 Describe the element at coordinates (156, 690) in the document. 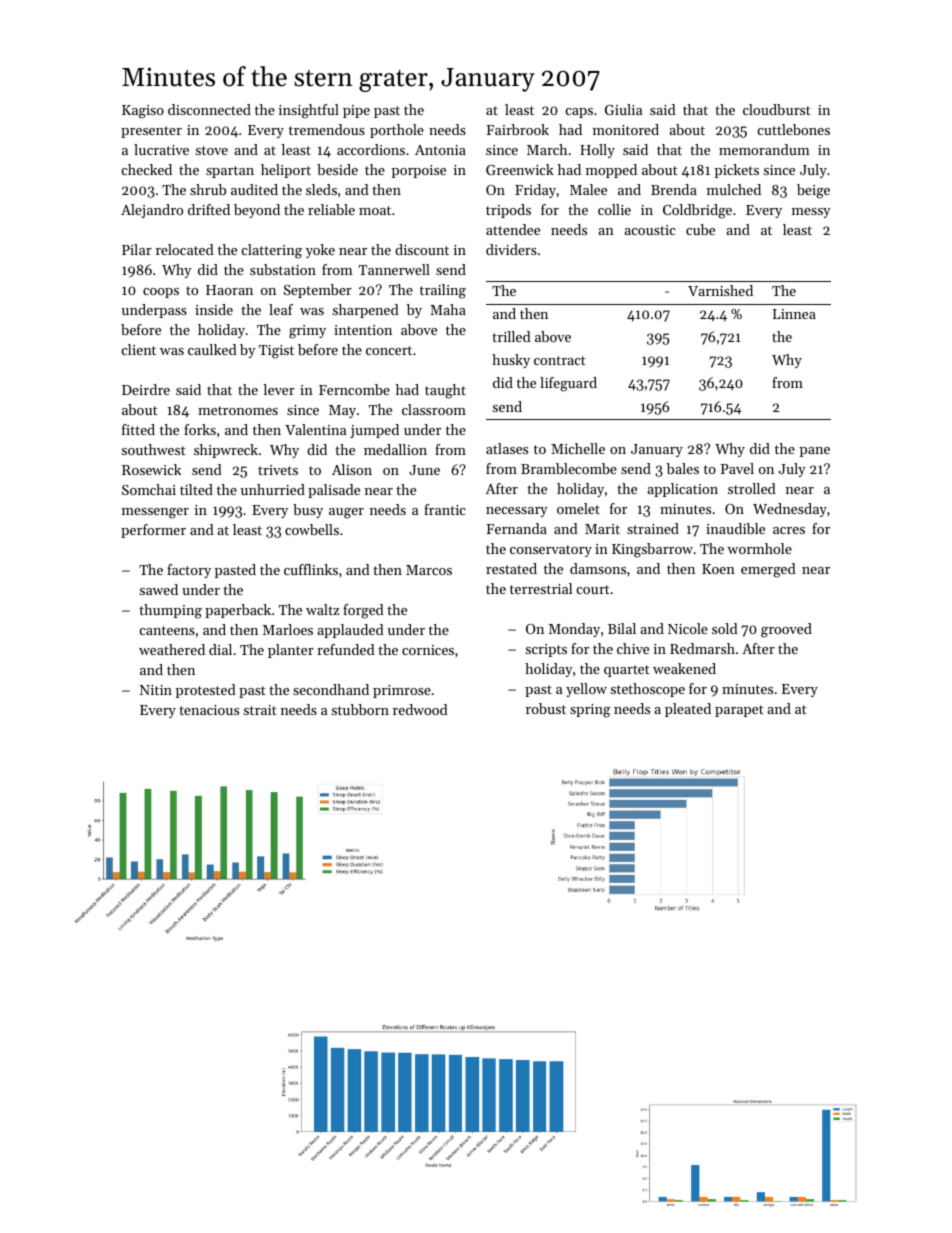

I see `Nitin` at that location.
